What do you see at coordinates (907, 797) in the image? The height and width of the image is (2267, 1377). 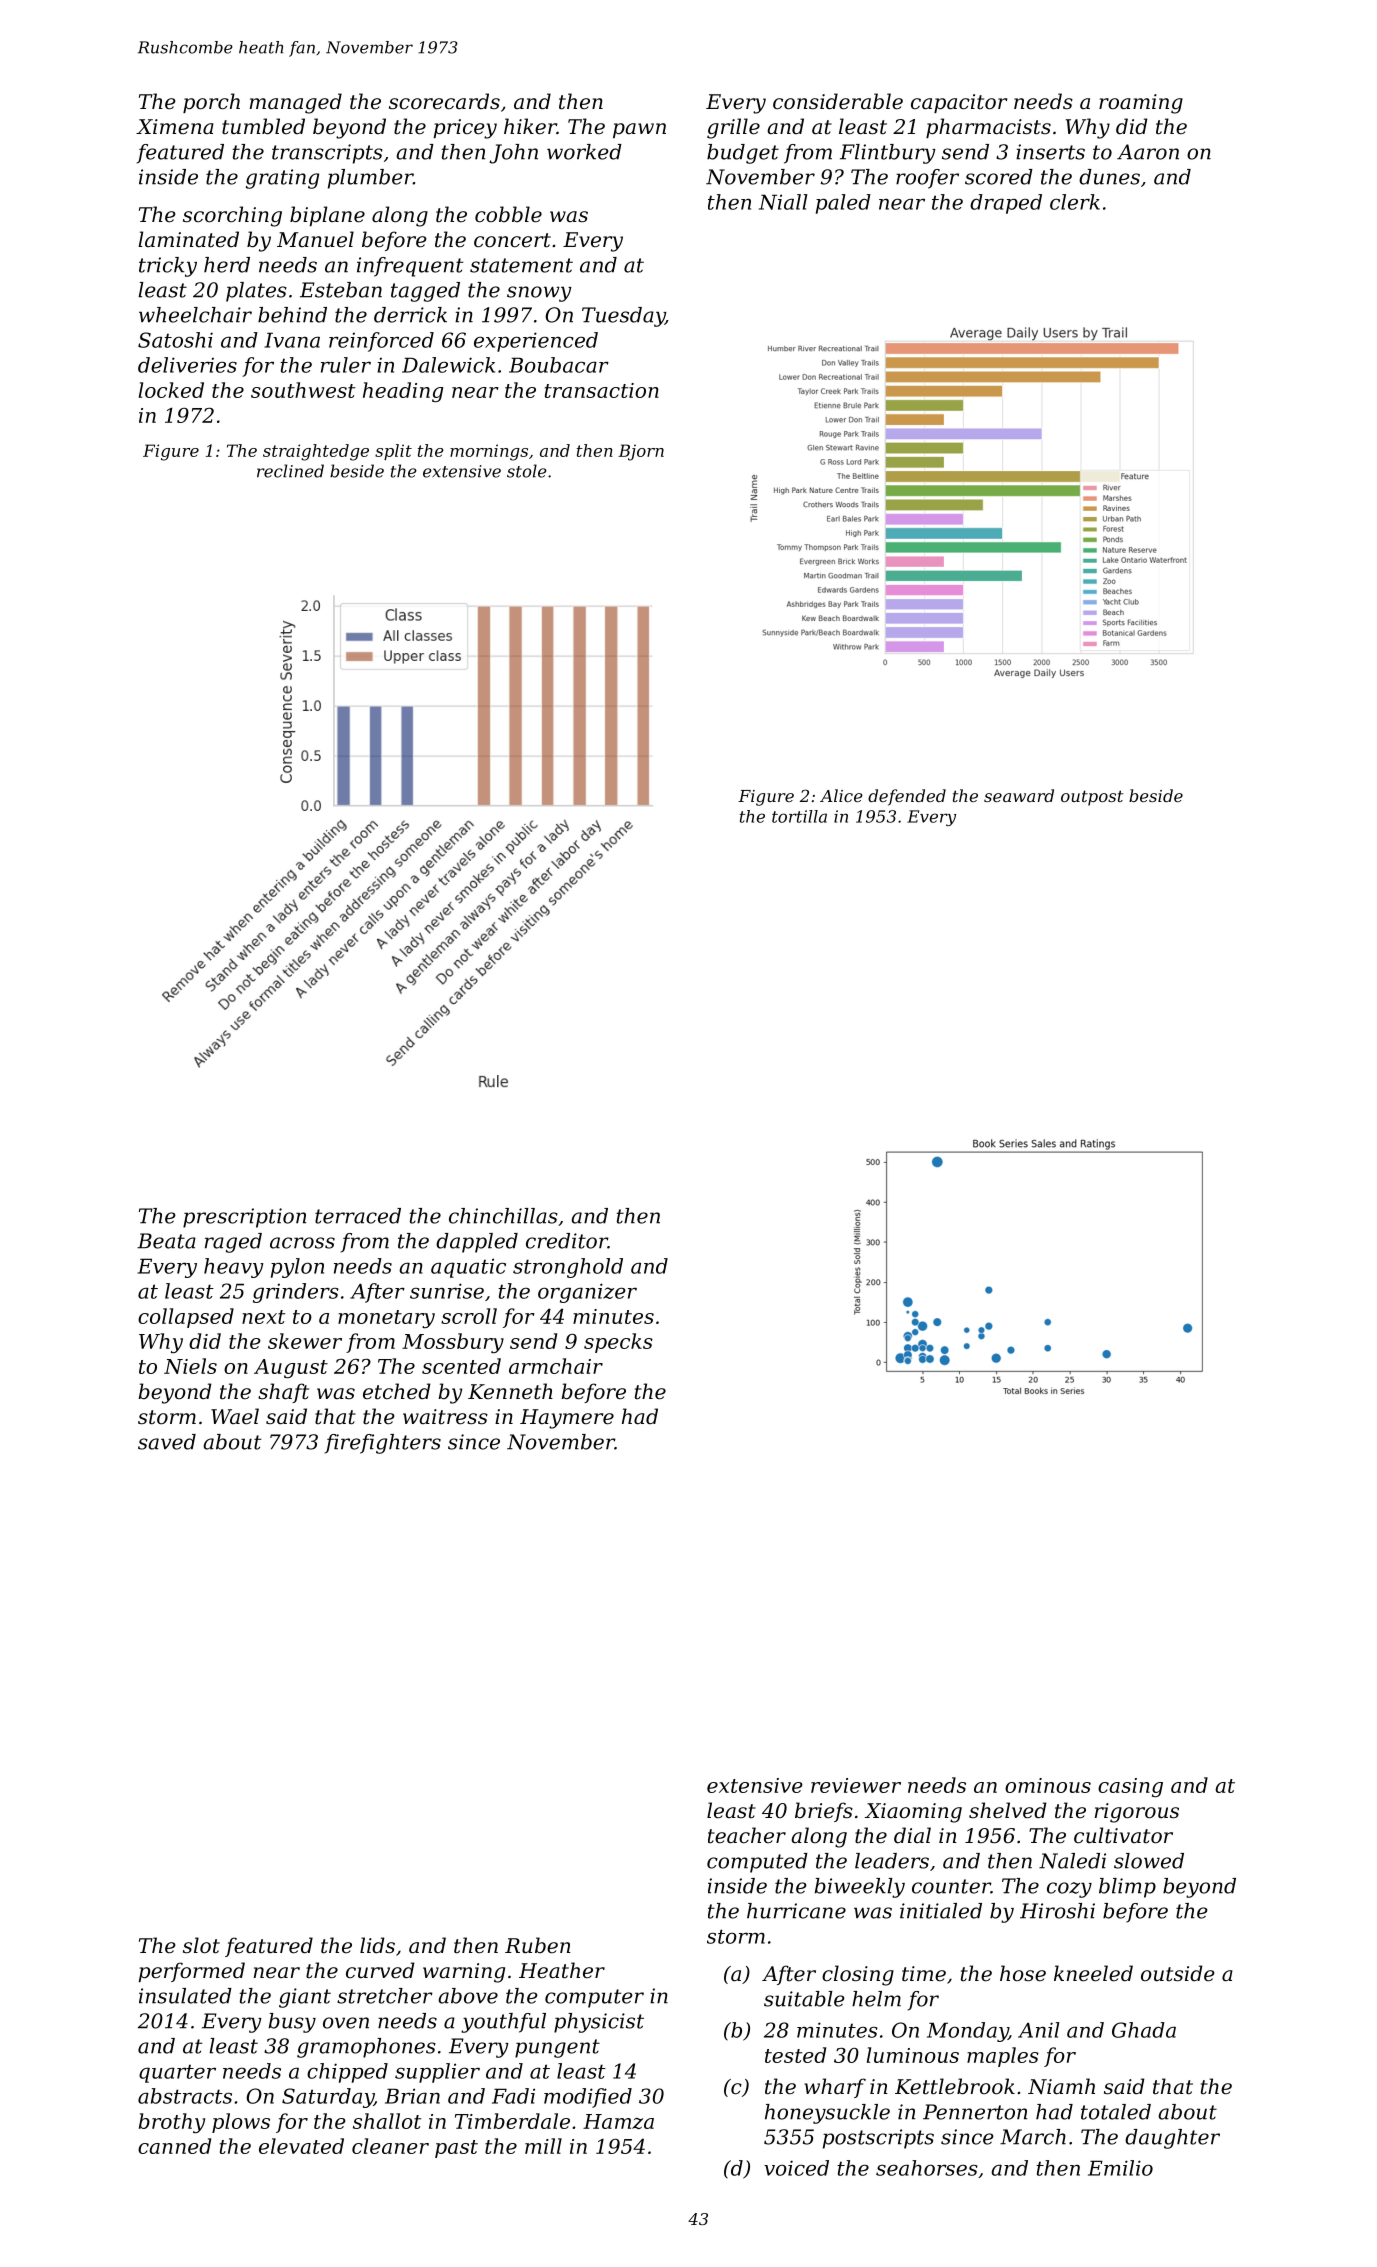 I see `defended` at bounding box center [907, 797].
